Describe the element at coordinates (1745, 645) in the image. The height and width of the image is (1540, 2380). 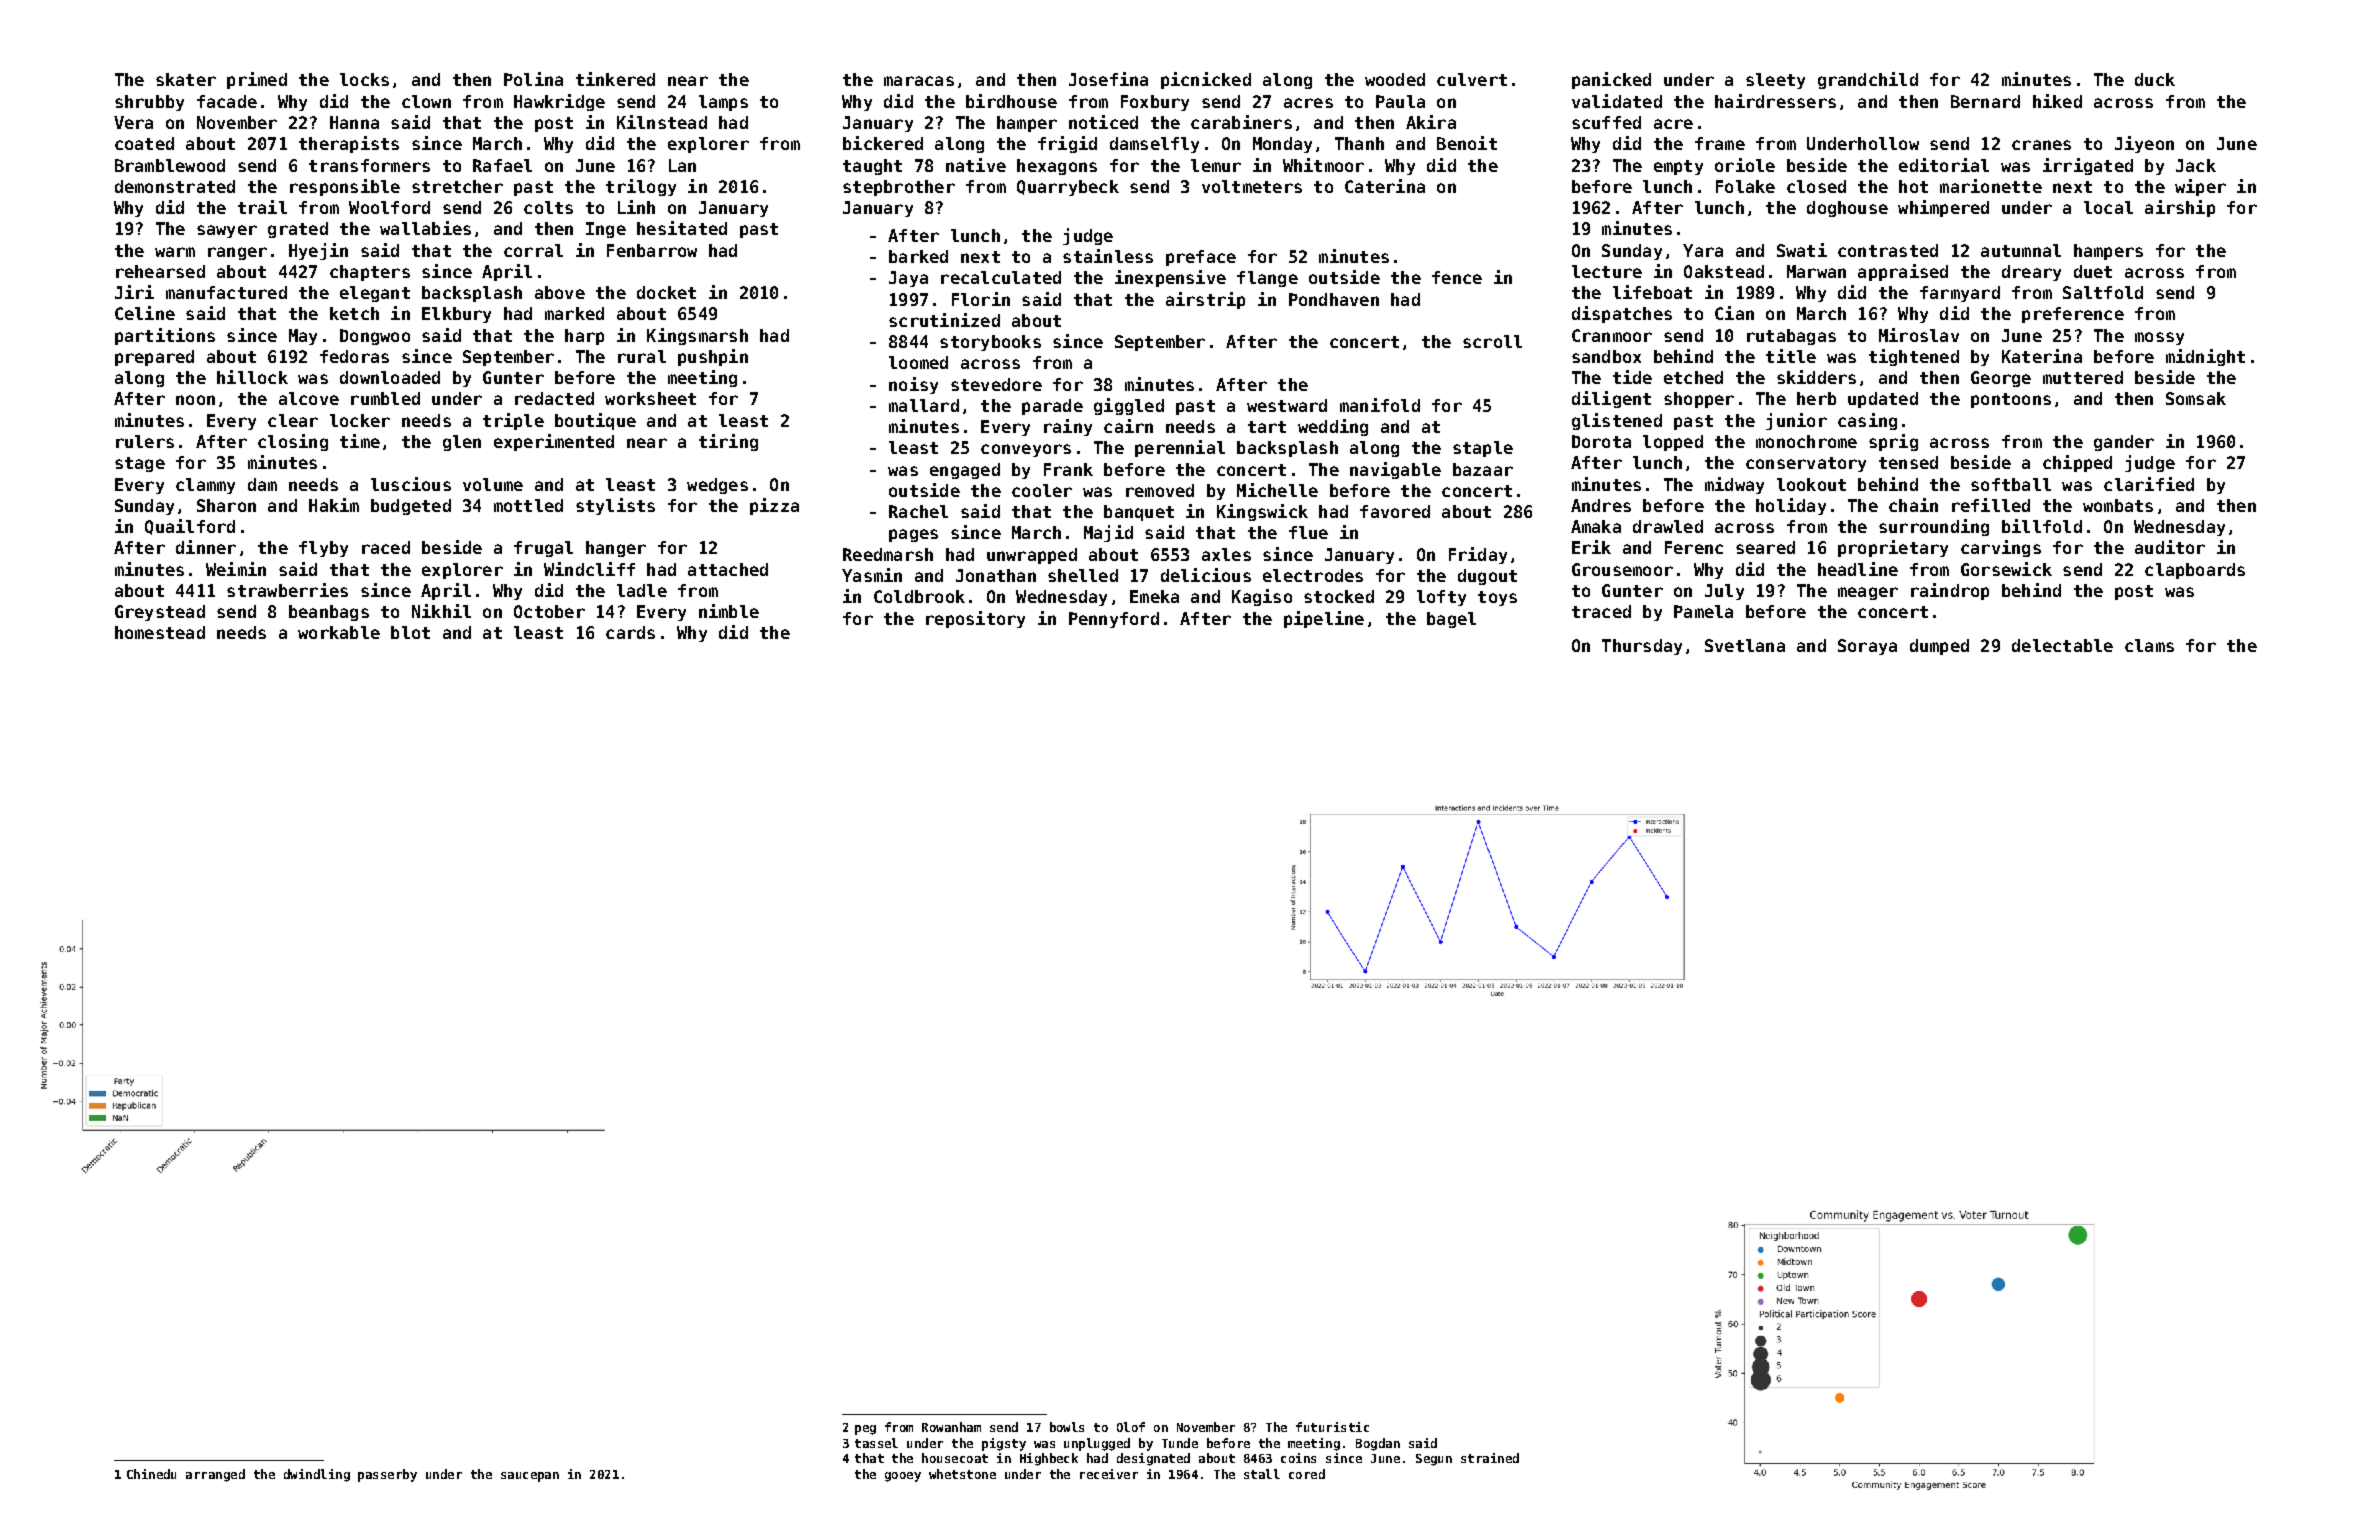
I see `Svetlana` at that location.
